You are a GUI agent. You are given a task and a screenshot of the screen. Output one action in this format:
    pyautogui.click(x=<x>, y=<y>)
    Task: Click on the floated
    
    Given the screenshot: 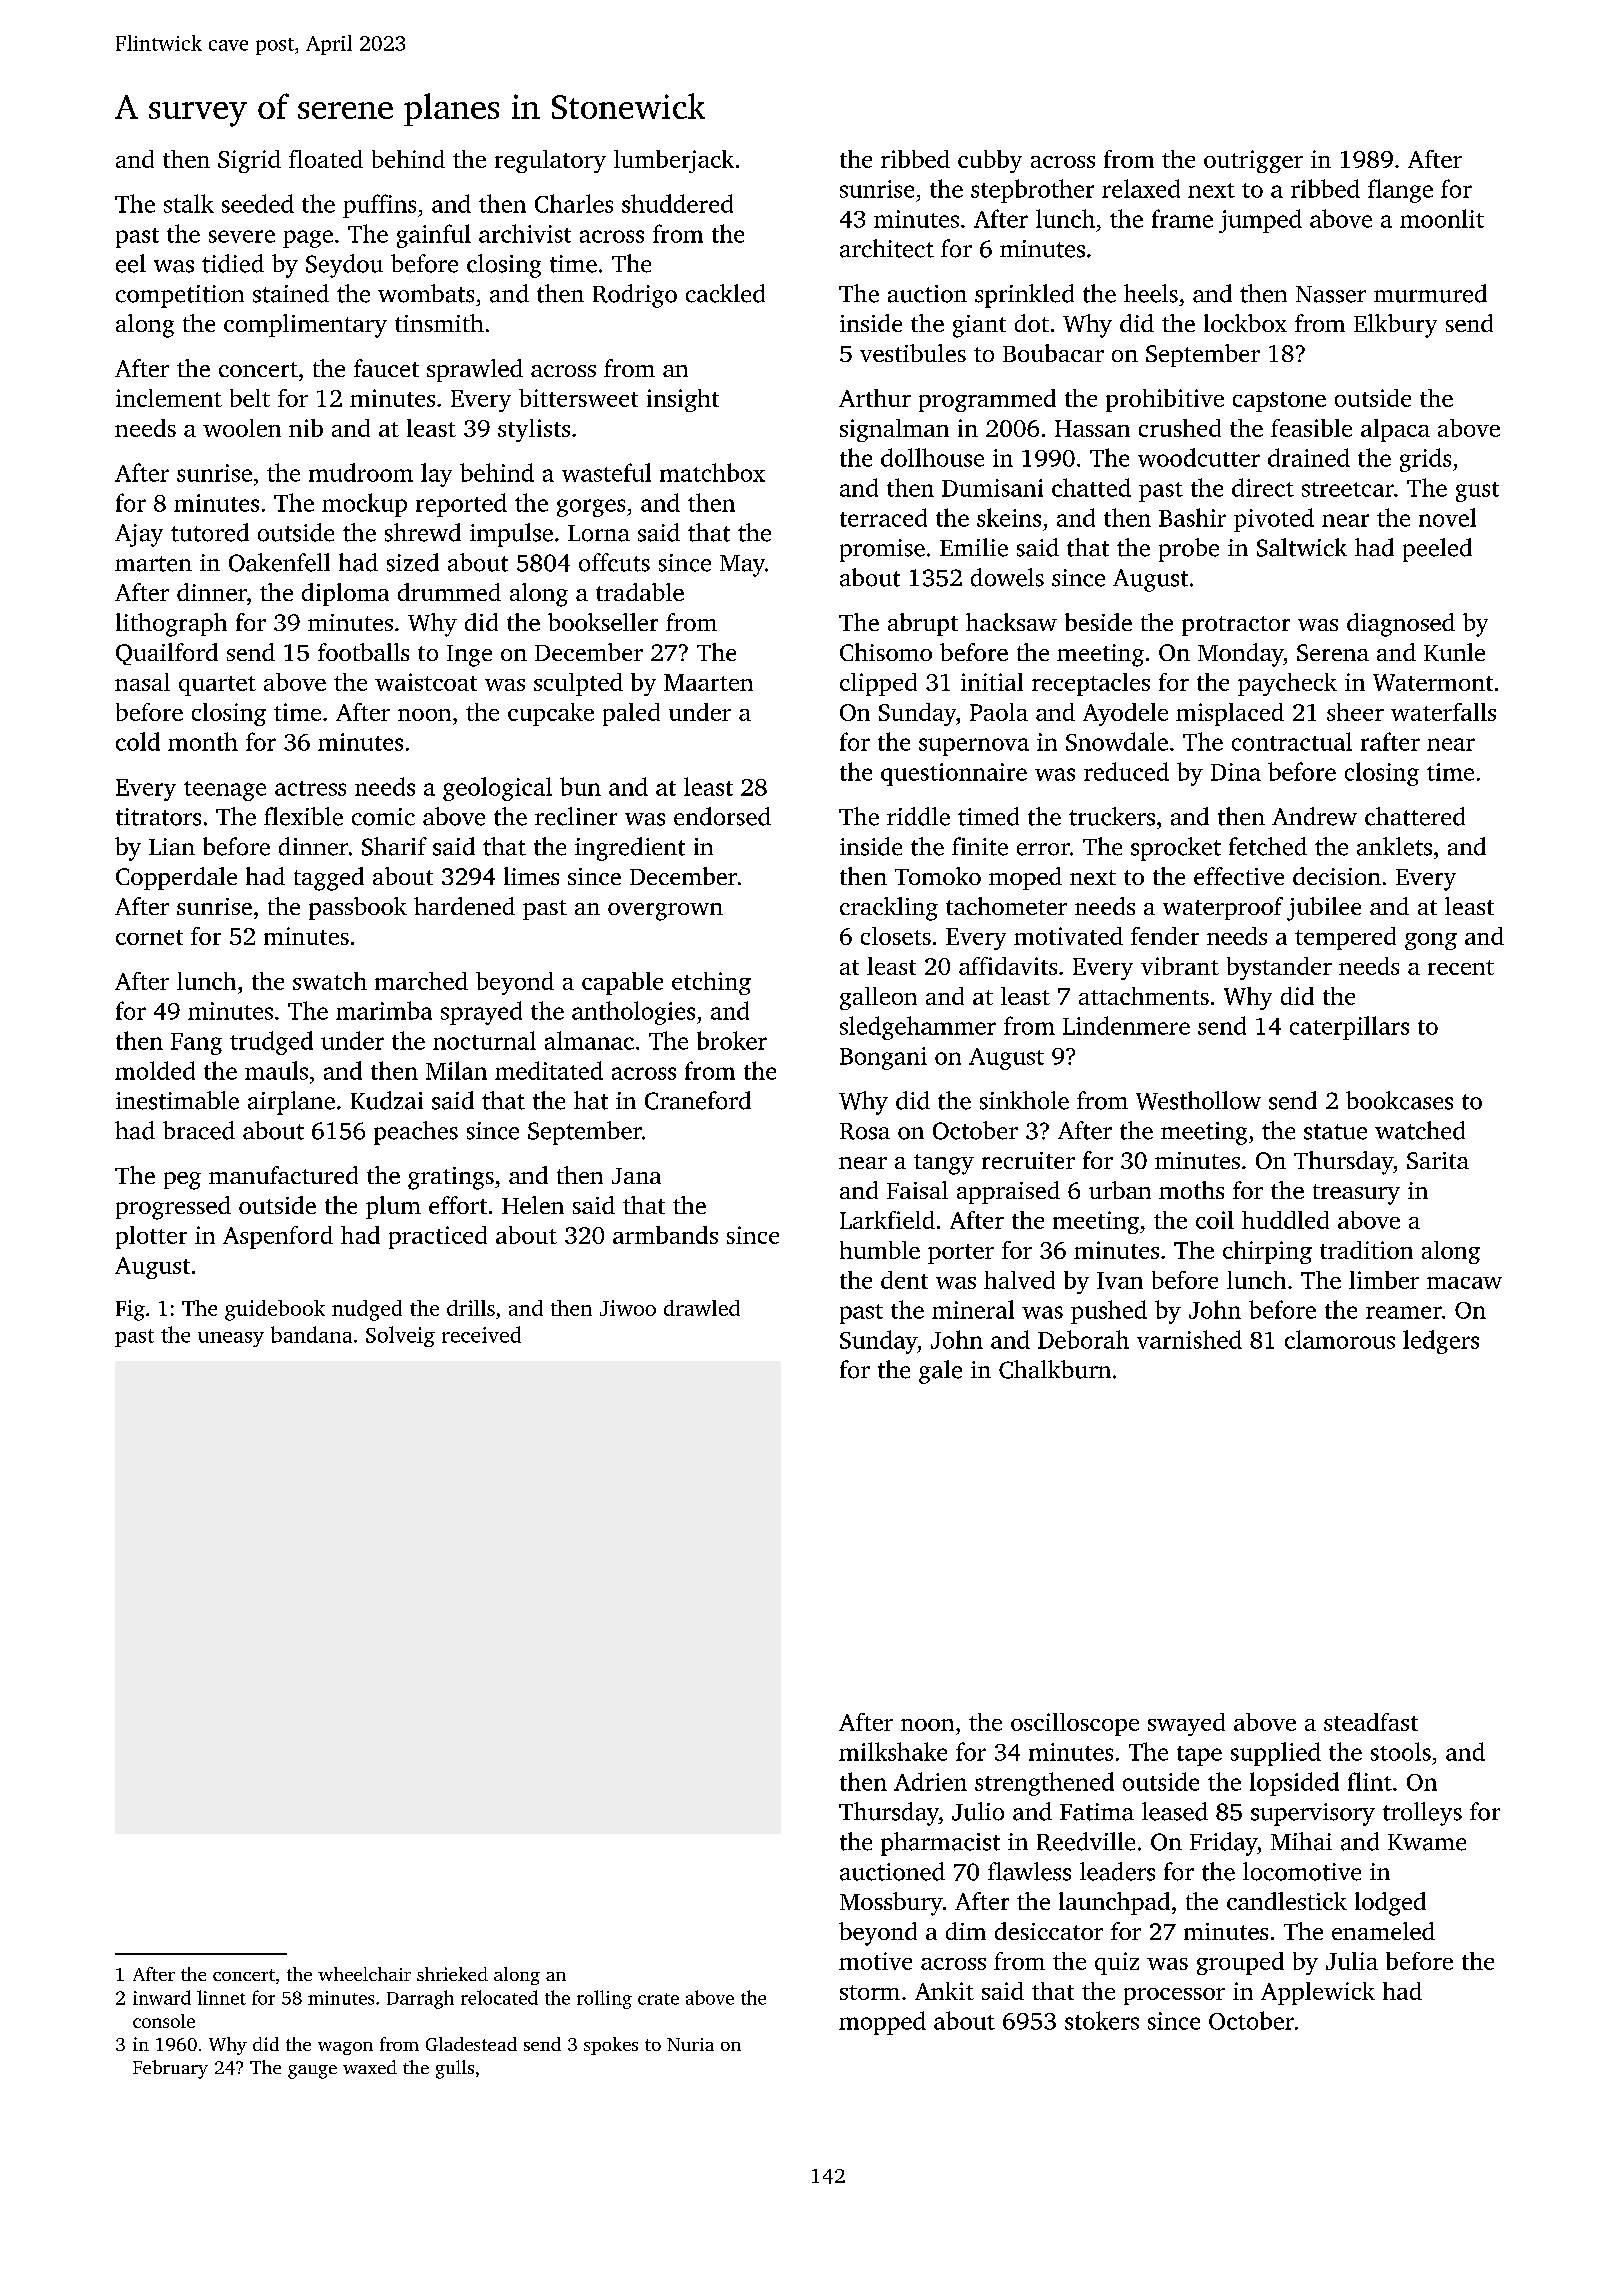 What is the action you would take?
    pyautogui.click(x=326, y=159)
